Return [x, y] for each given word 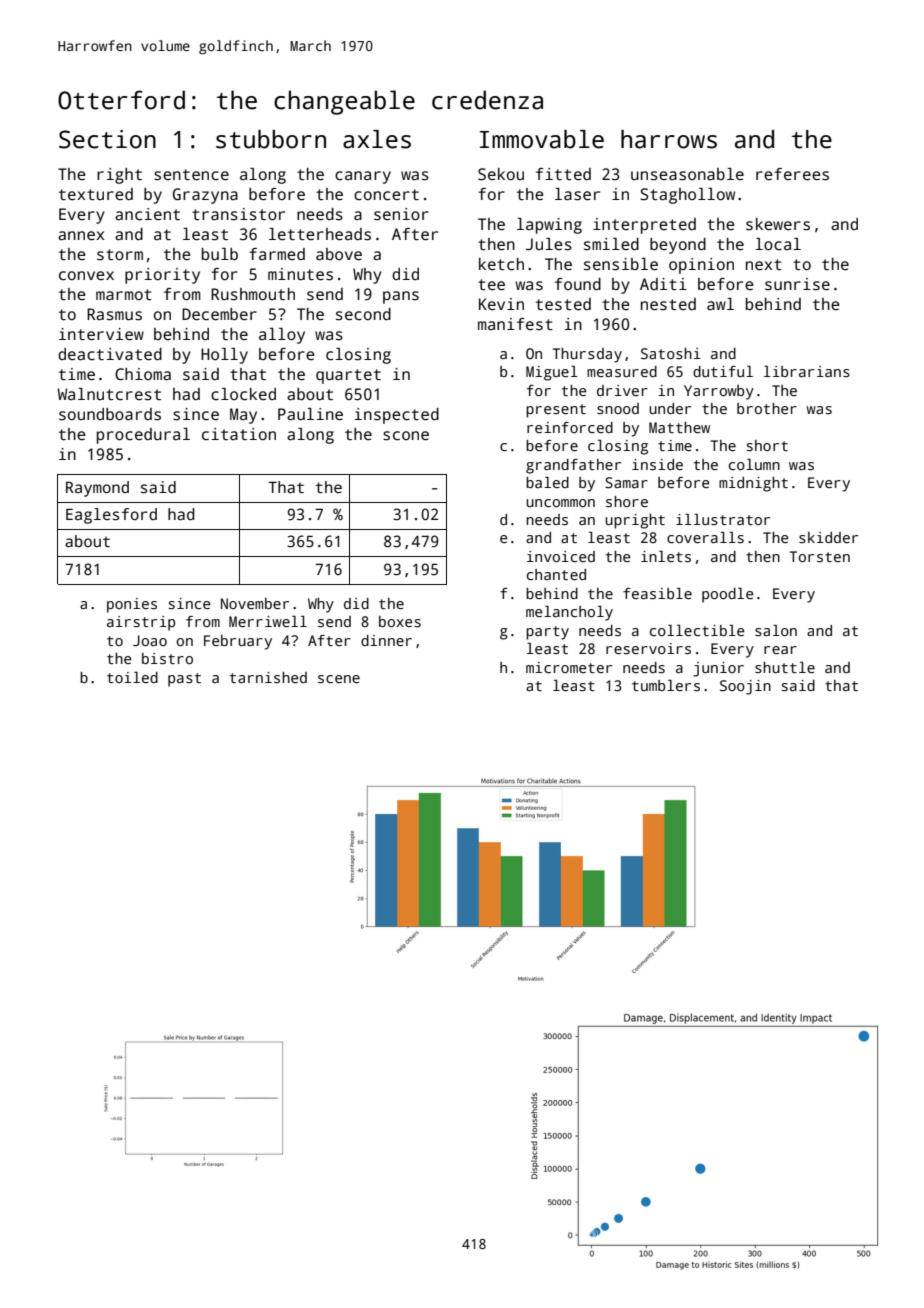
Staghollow [687, 196]
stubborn [271, 139]
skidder [828, 537]
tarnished [268, 677]
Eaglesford [111, 516]
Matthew [679, 427]
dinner [386, 640]
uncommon [560, 503]
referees [792, 174]
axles [377, 139]
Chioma [143, 374]
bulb [220, 254]
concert [386, 195]
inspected [397, 416]
